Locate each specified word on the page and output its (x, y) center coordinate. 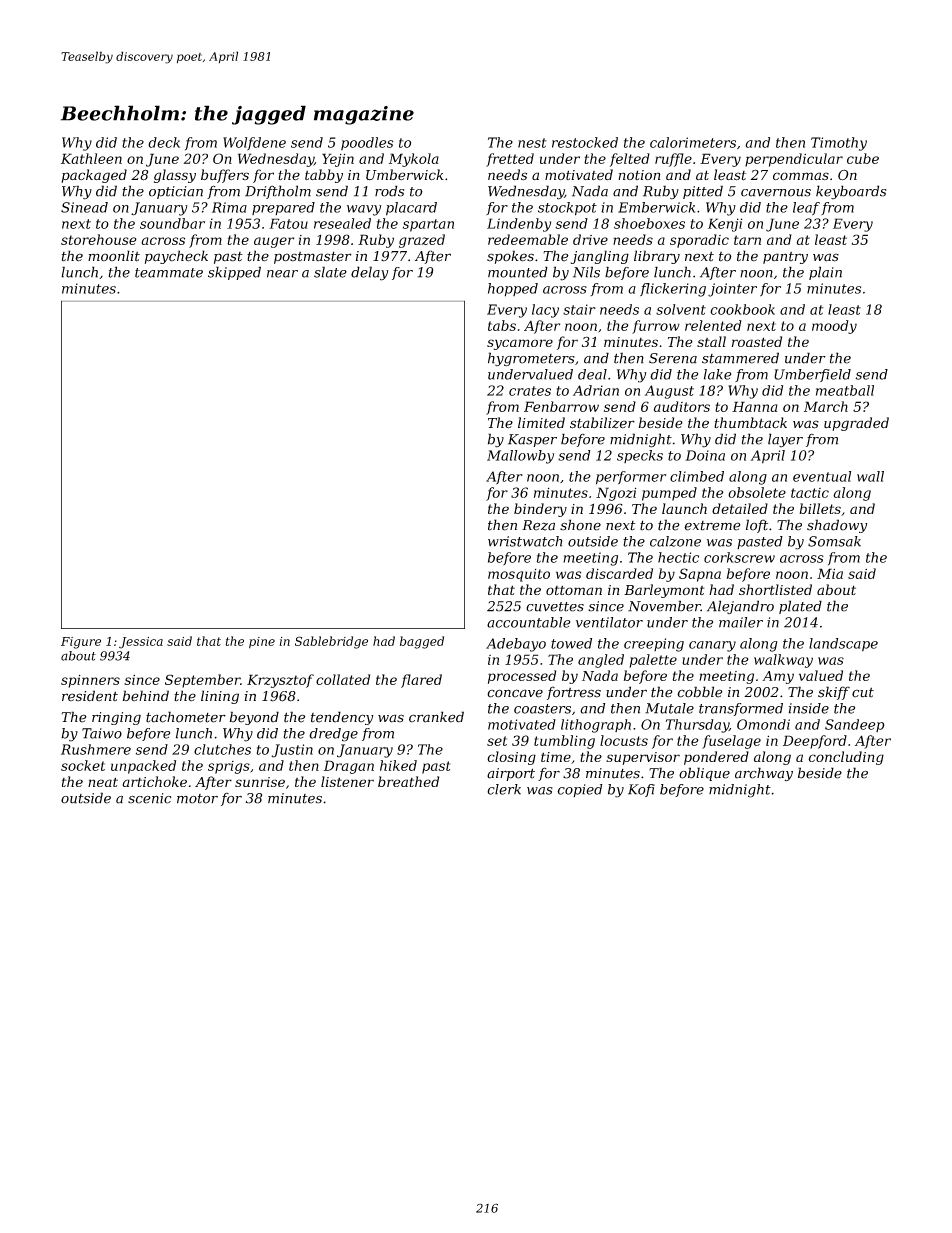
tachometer (186, 717)
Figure (81, 643)
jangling (600, 257)
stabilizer (602, 423)
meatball (845, 390)
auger (274, 242)
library (657, 257)
